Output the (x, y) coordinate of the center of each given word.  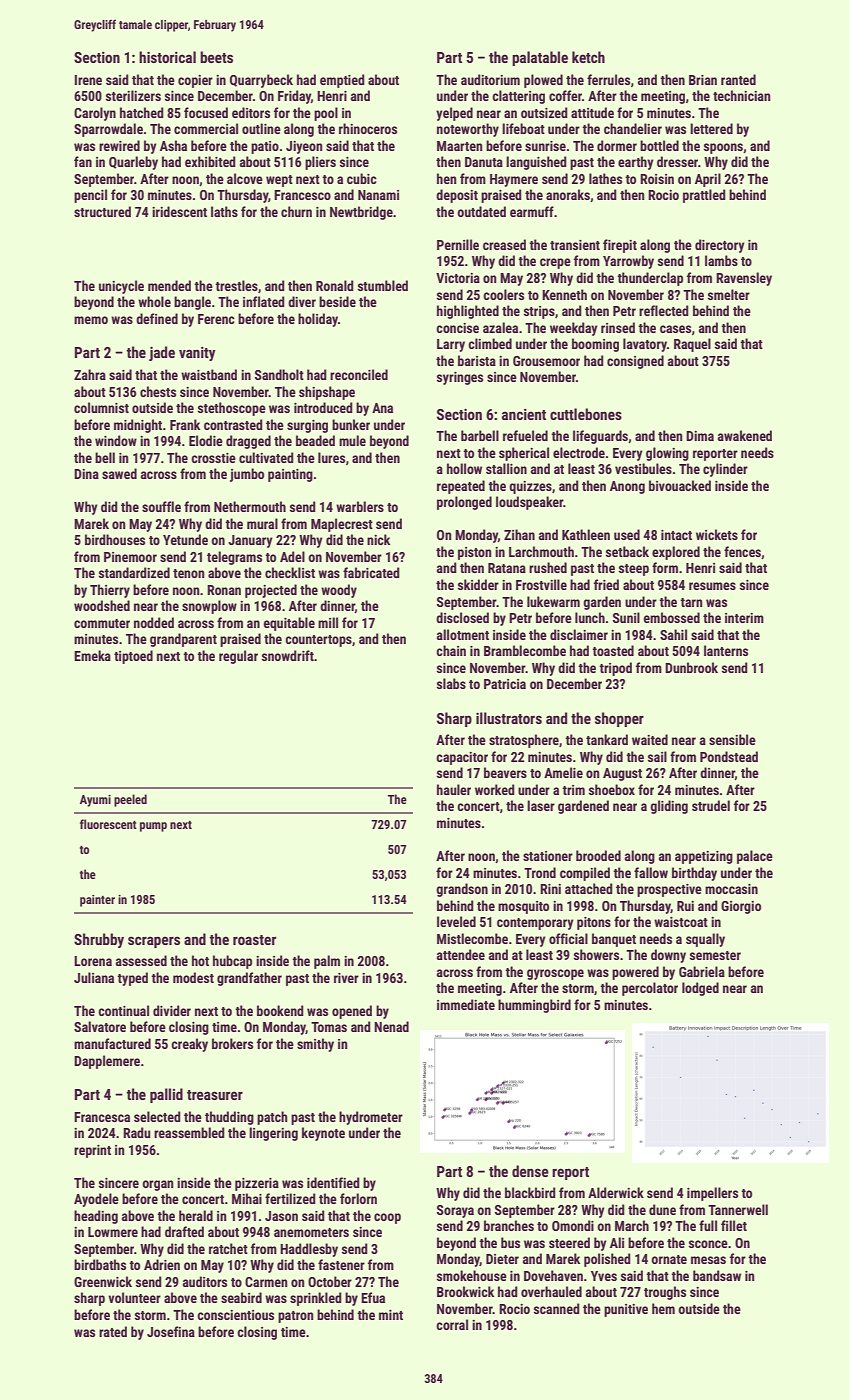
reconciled (359, 374)
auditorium (490, 79)
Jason (281, 1216)
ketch (588, 57)
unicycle (121, 287)
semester (715, 955)
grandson (462, 890)
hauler (454, 789)
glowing (667, 454)
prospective (669, 890)
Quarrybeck (261, 81)
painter (97, 901)
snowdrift (288, 655)
